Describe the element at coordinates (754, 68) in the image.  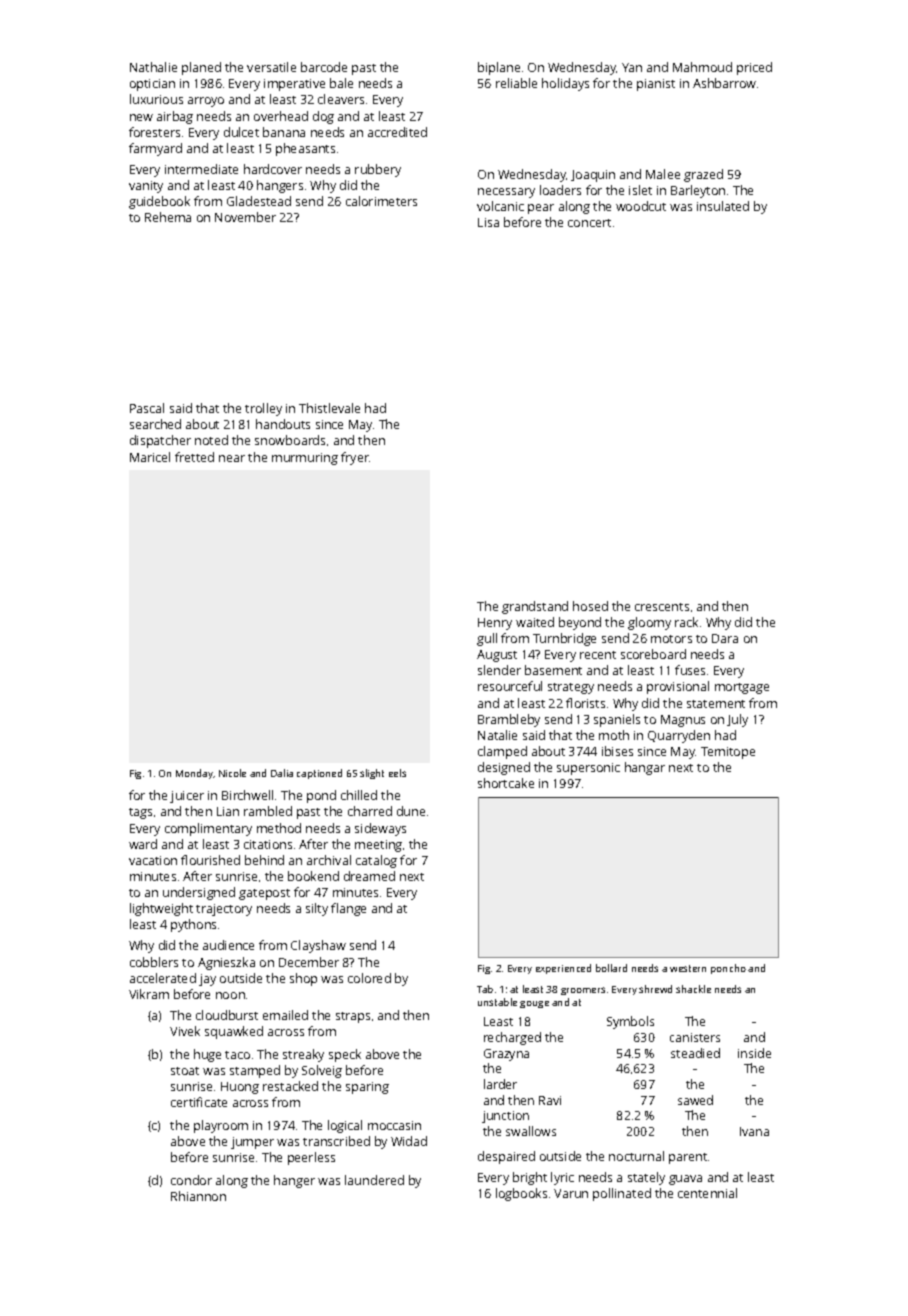
I see `priced` at that location.
